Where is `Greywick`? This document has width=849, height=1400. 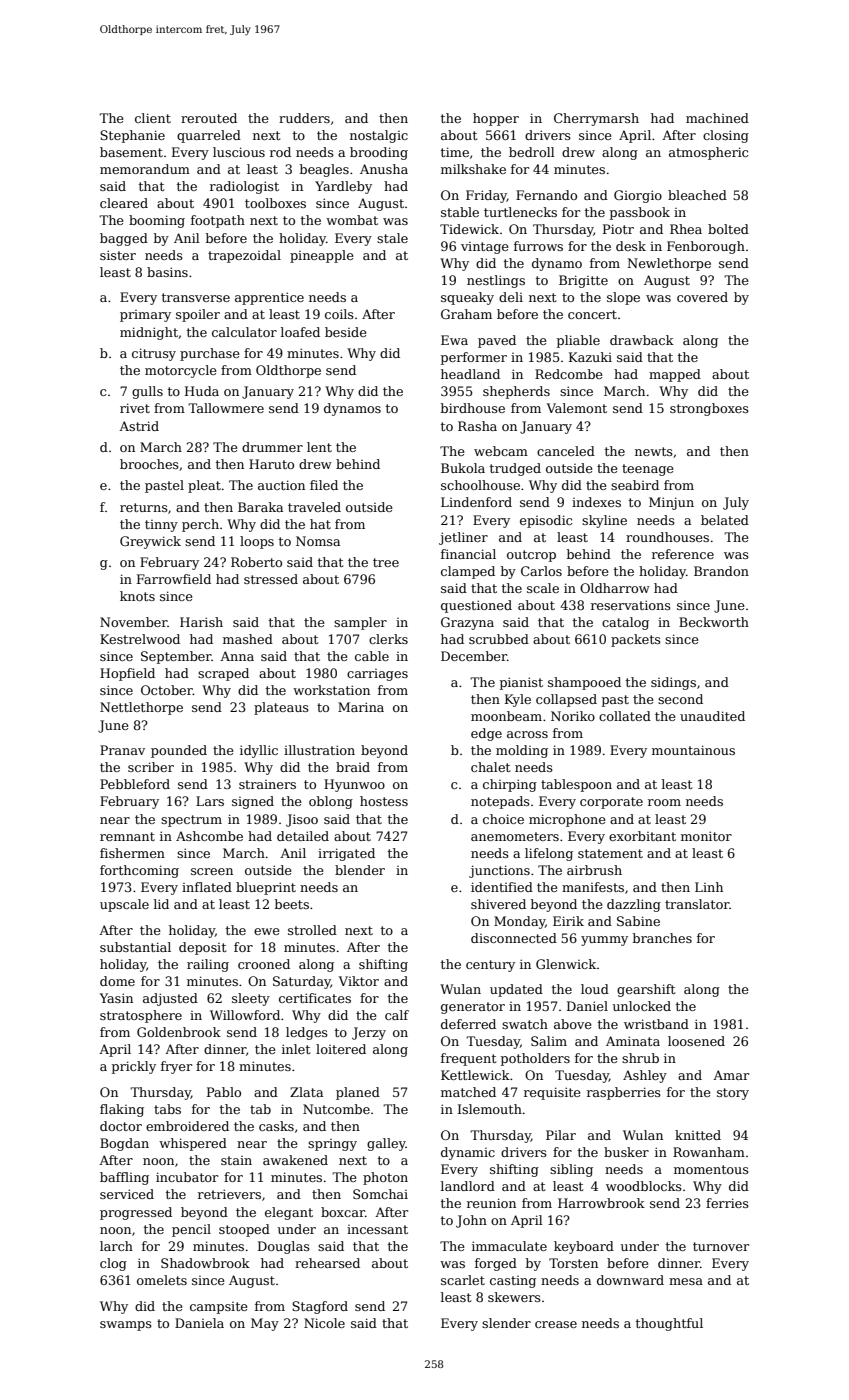 Greywick is located at coordinates (150, 542).
